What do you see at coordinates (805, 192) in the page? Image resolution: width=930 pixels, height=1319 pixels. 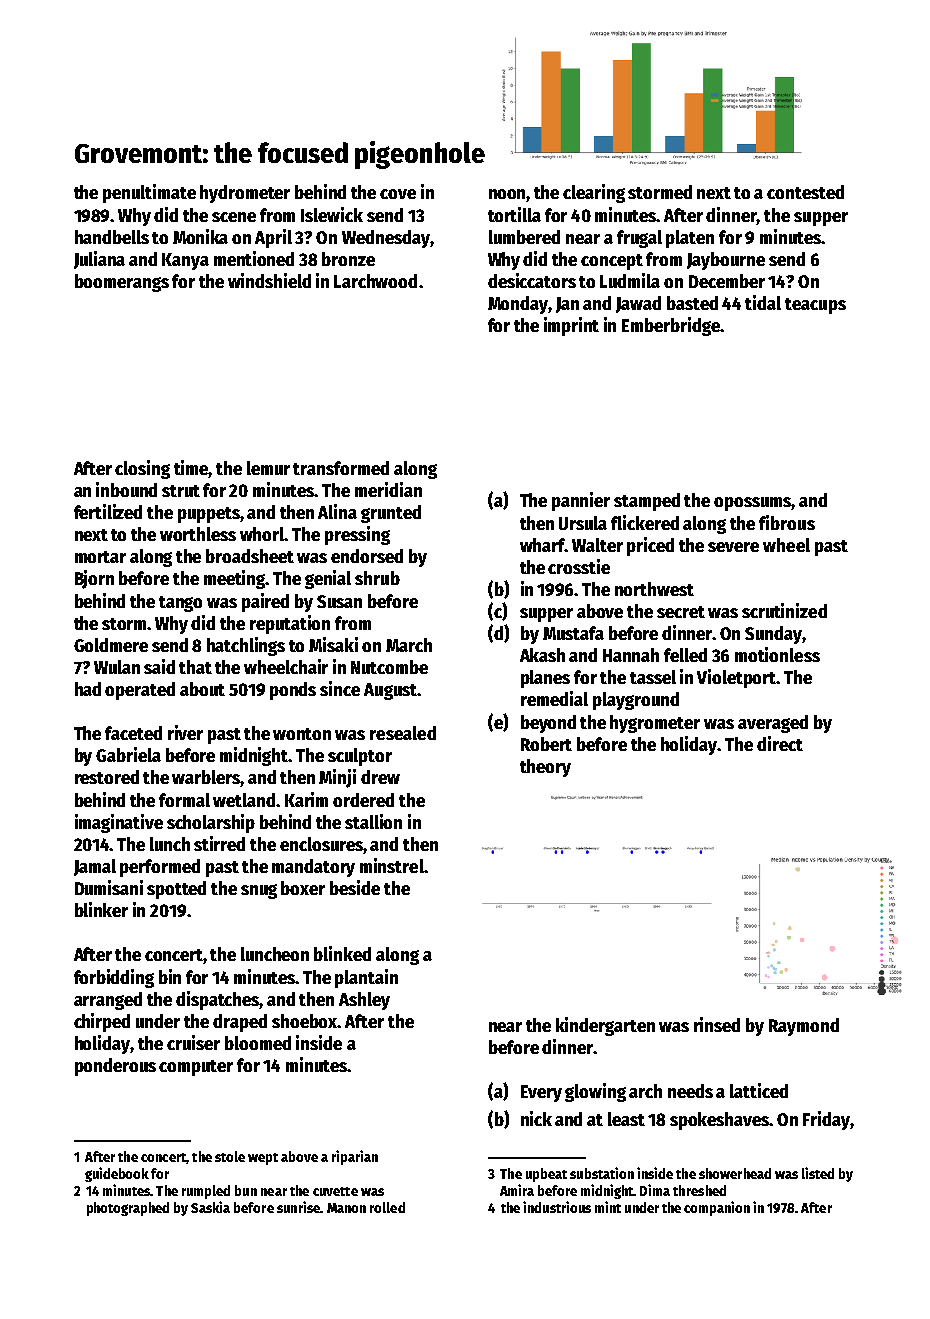 I see `contested` at bounding box center [805, 192].
